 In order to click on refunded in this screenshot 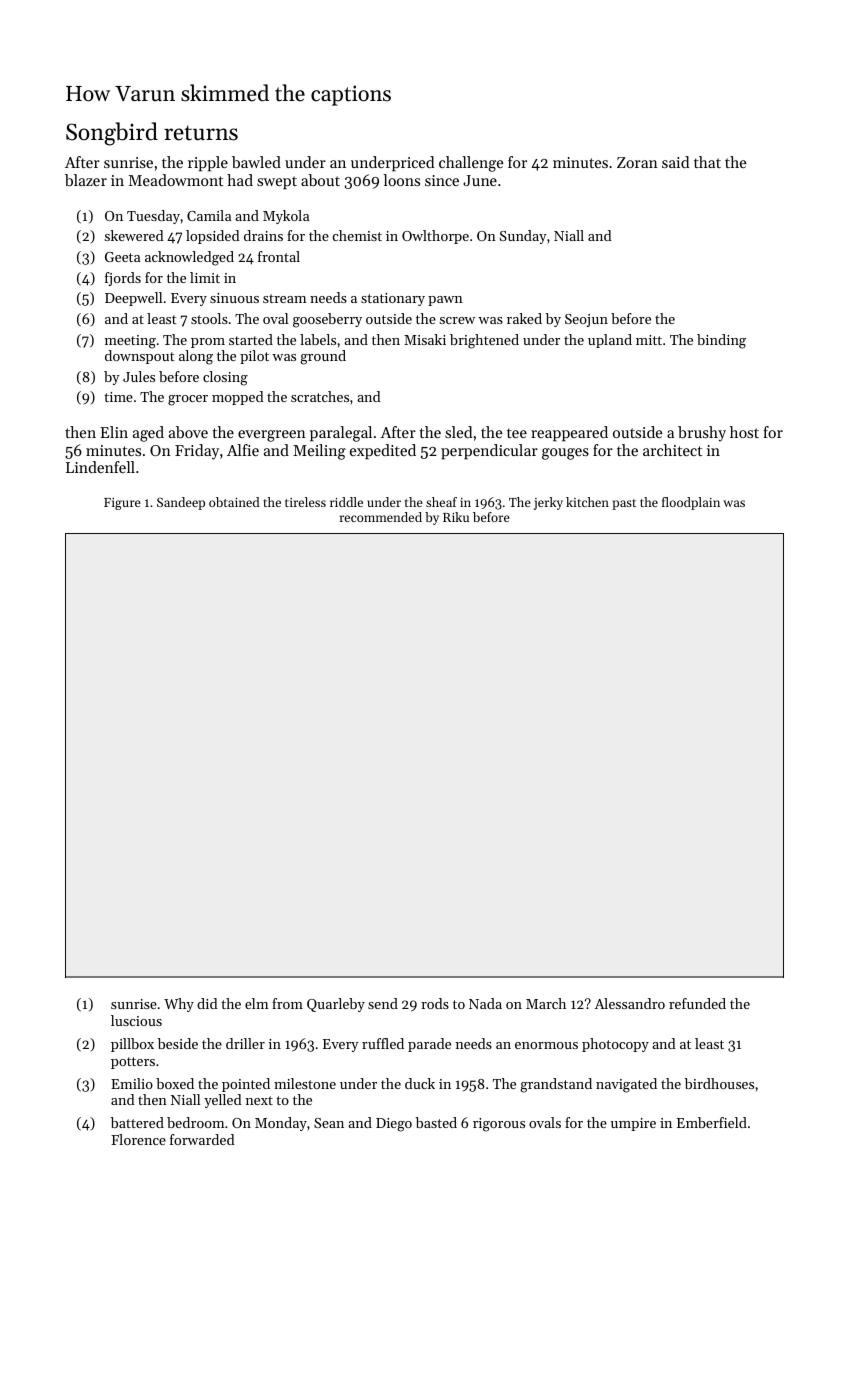, I will do `click(697, 1003)`.
